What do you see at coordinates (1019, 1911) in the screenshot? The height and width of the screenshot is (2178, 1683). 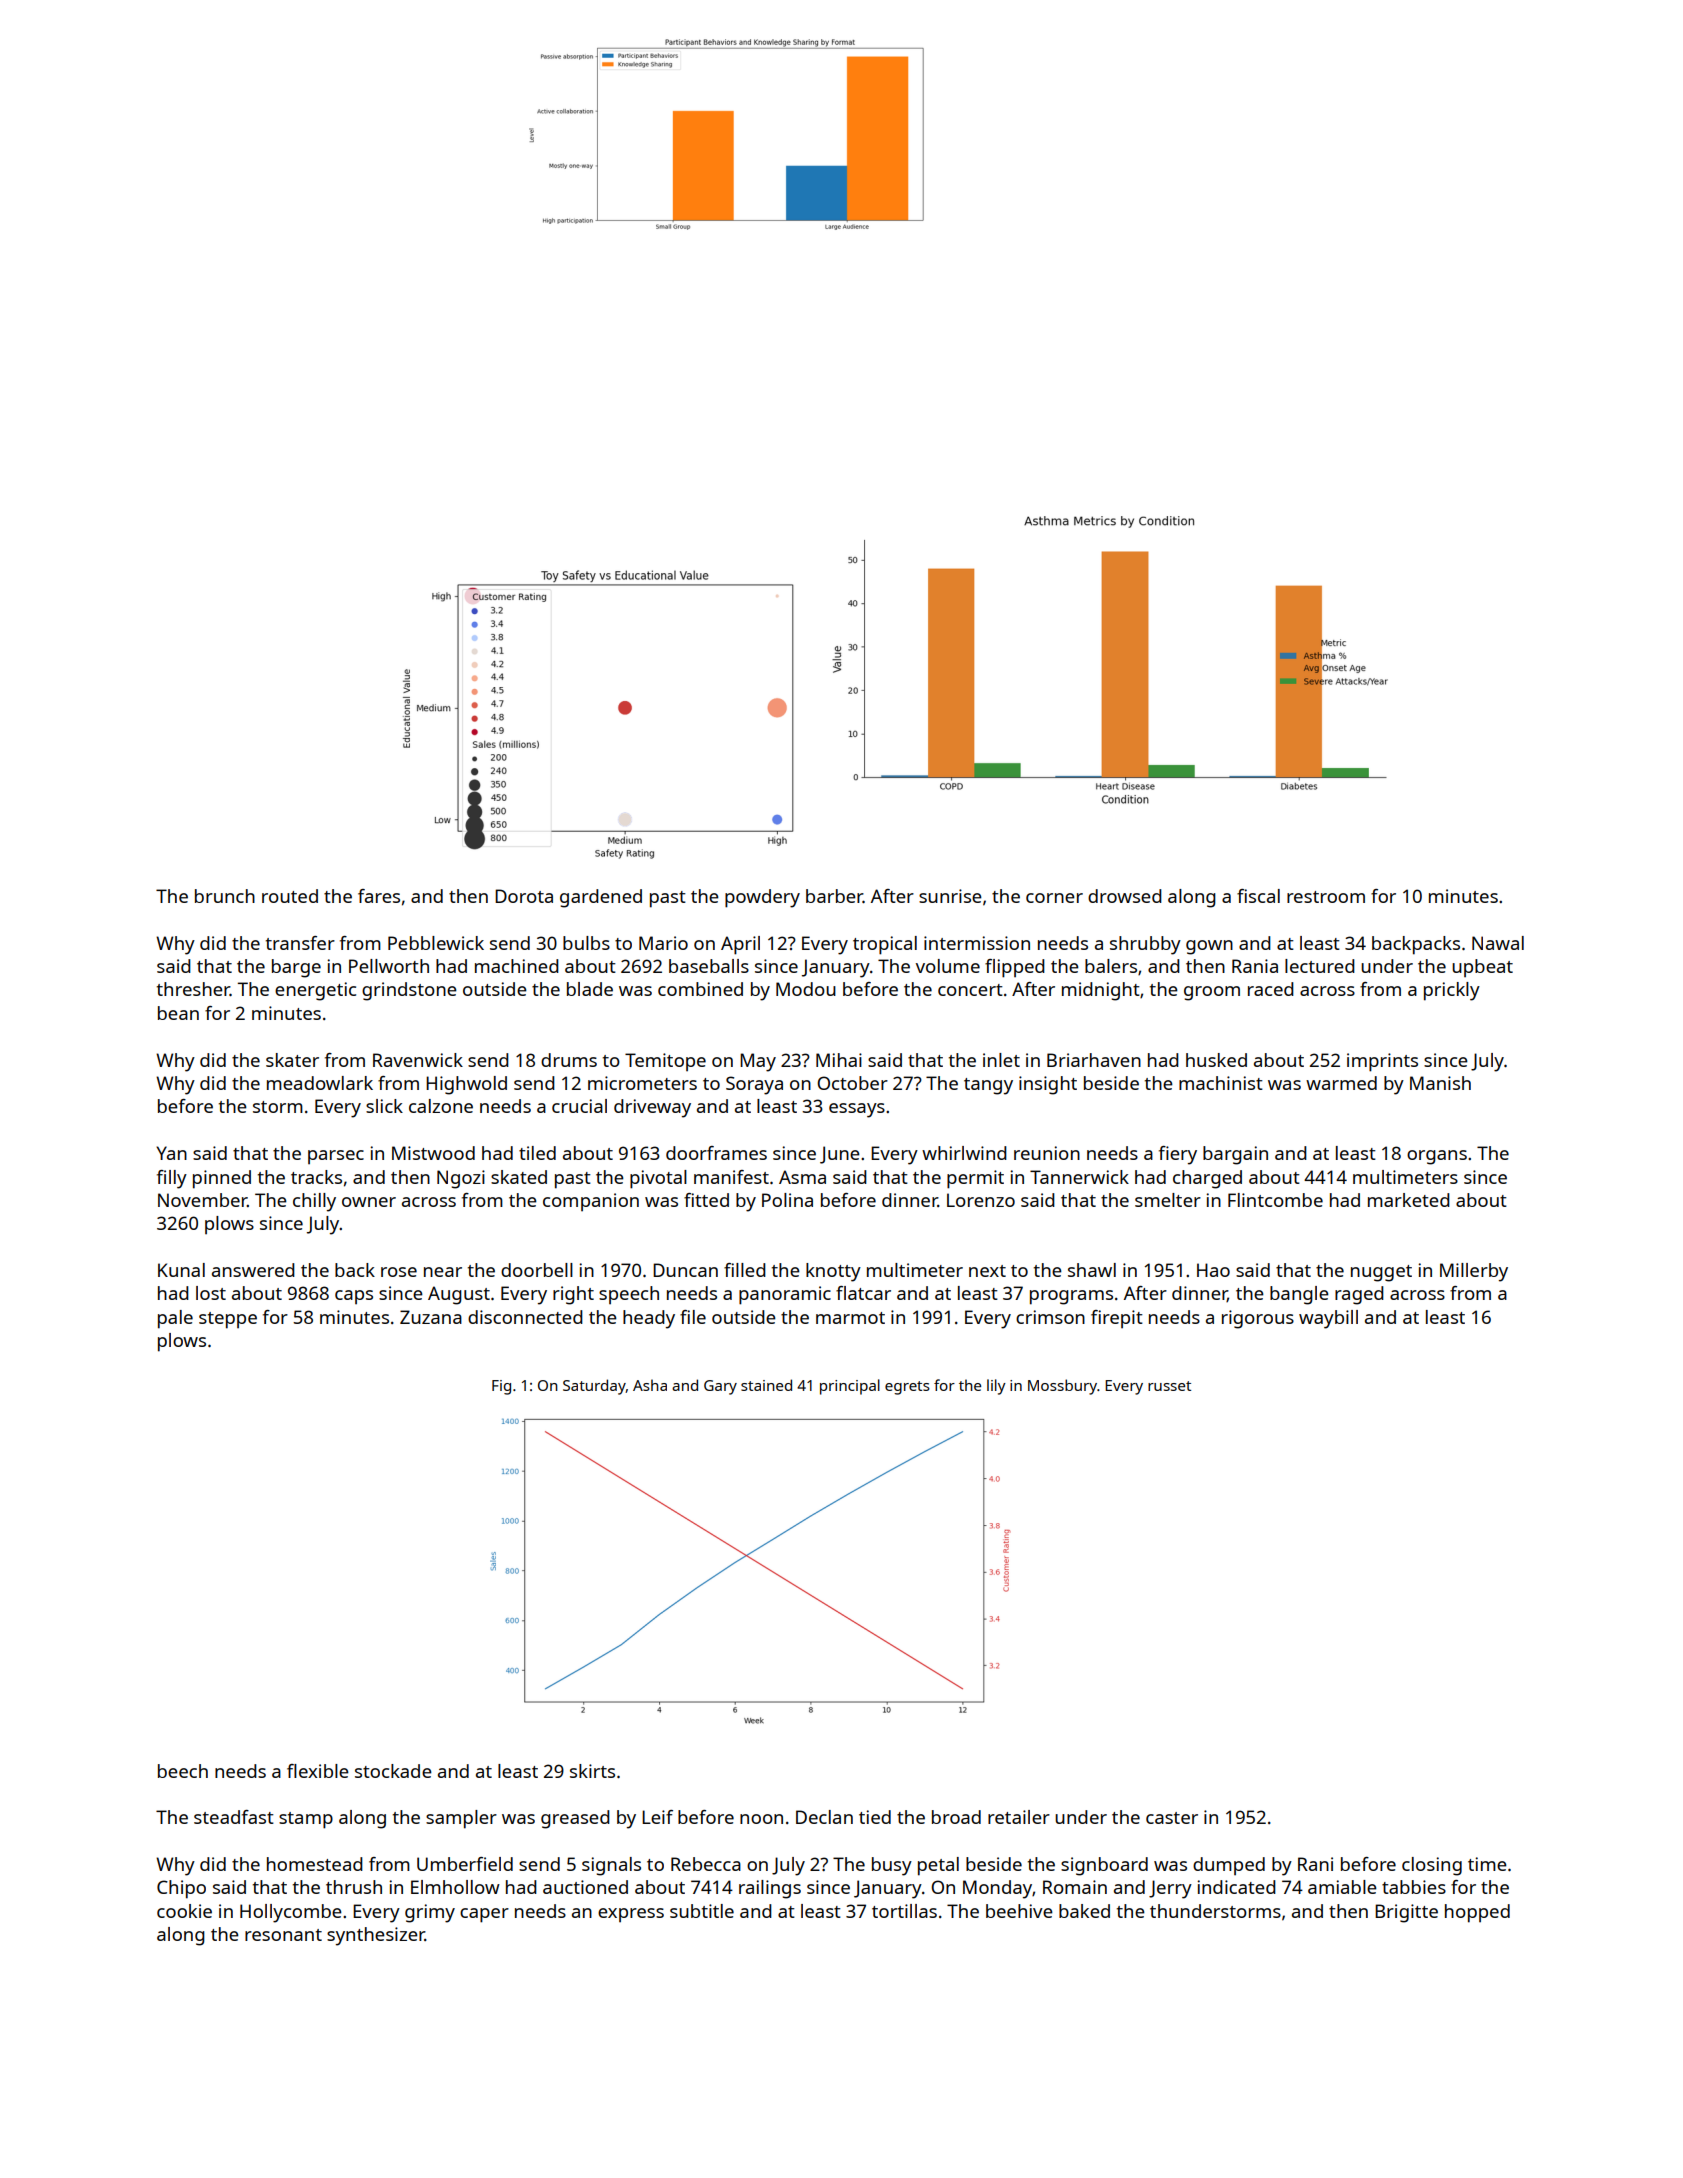 I see `beehive` at bounding box center [1019, 1911].
